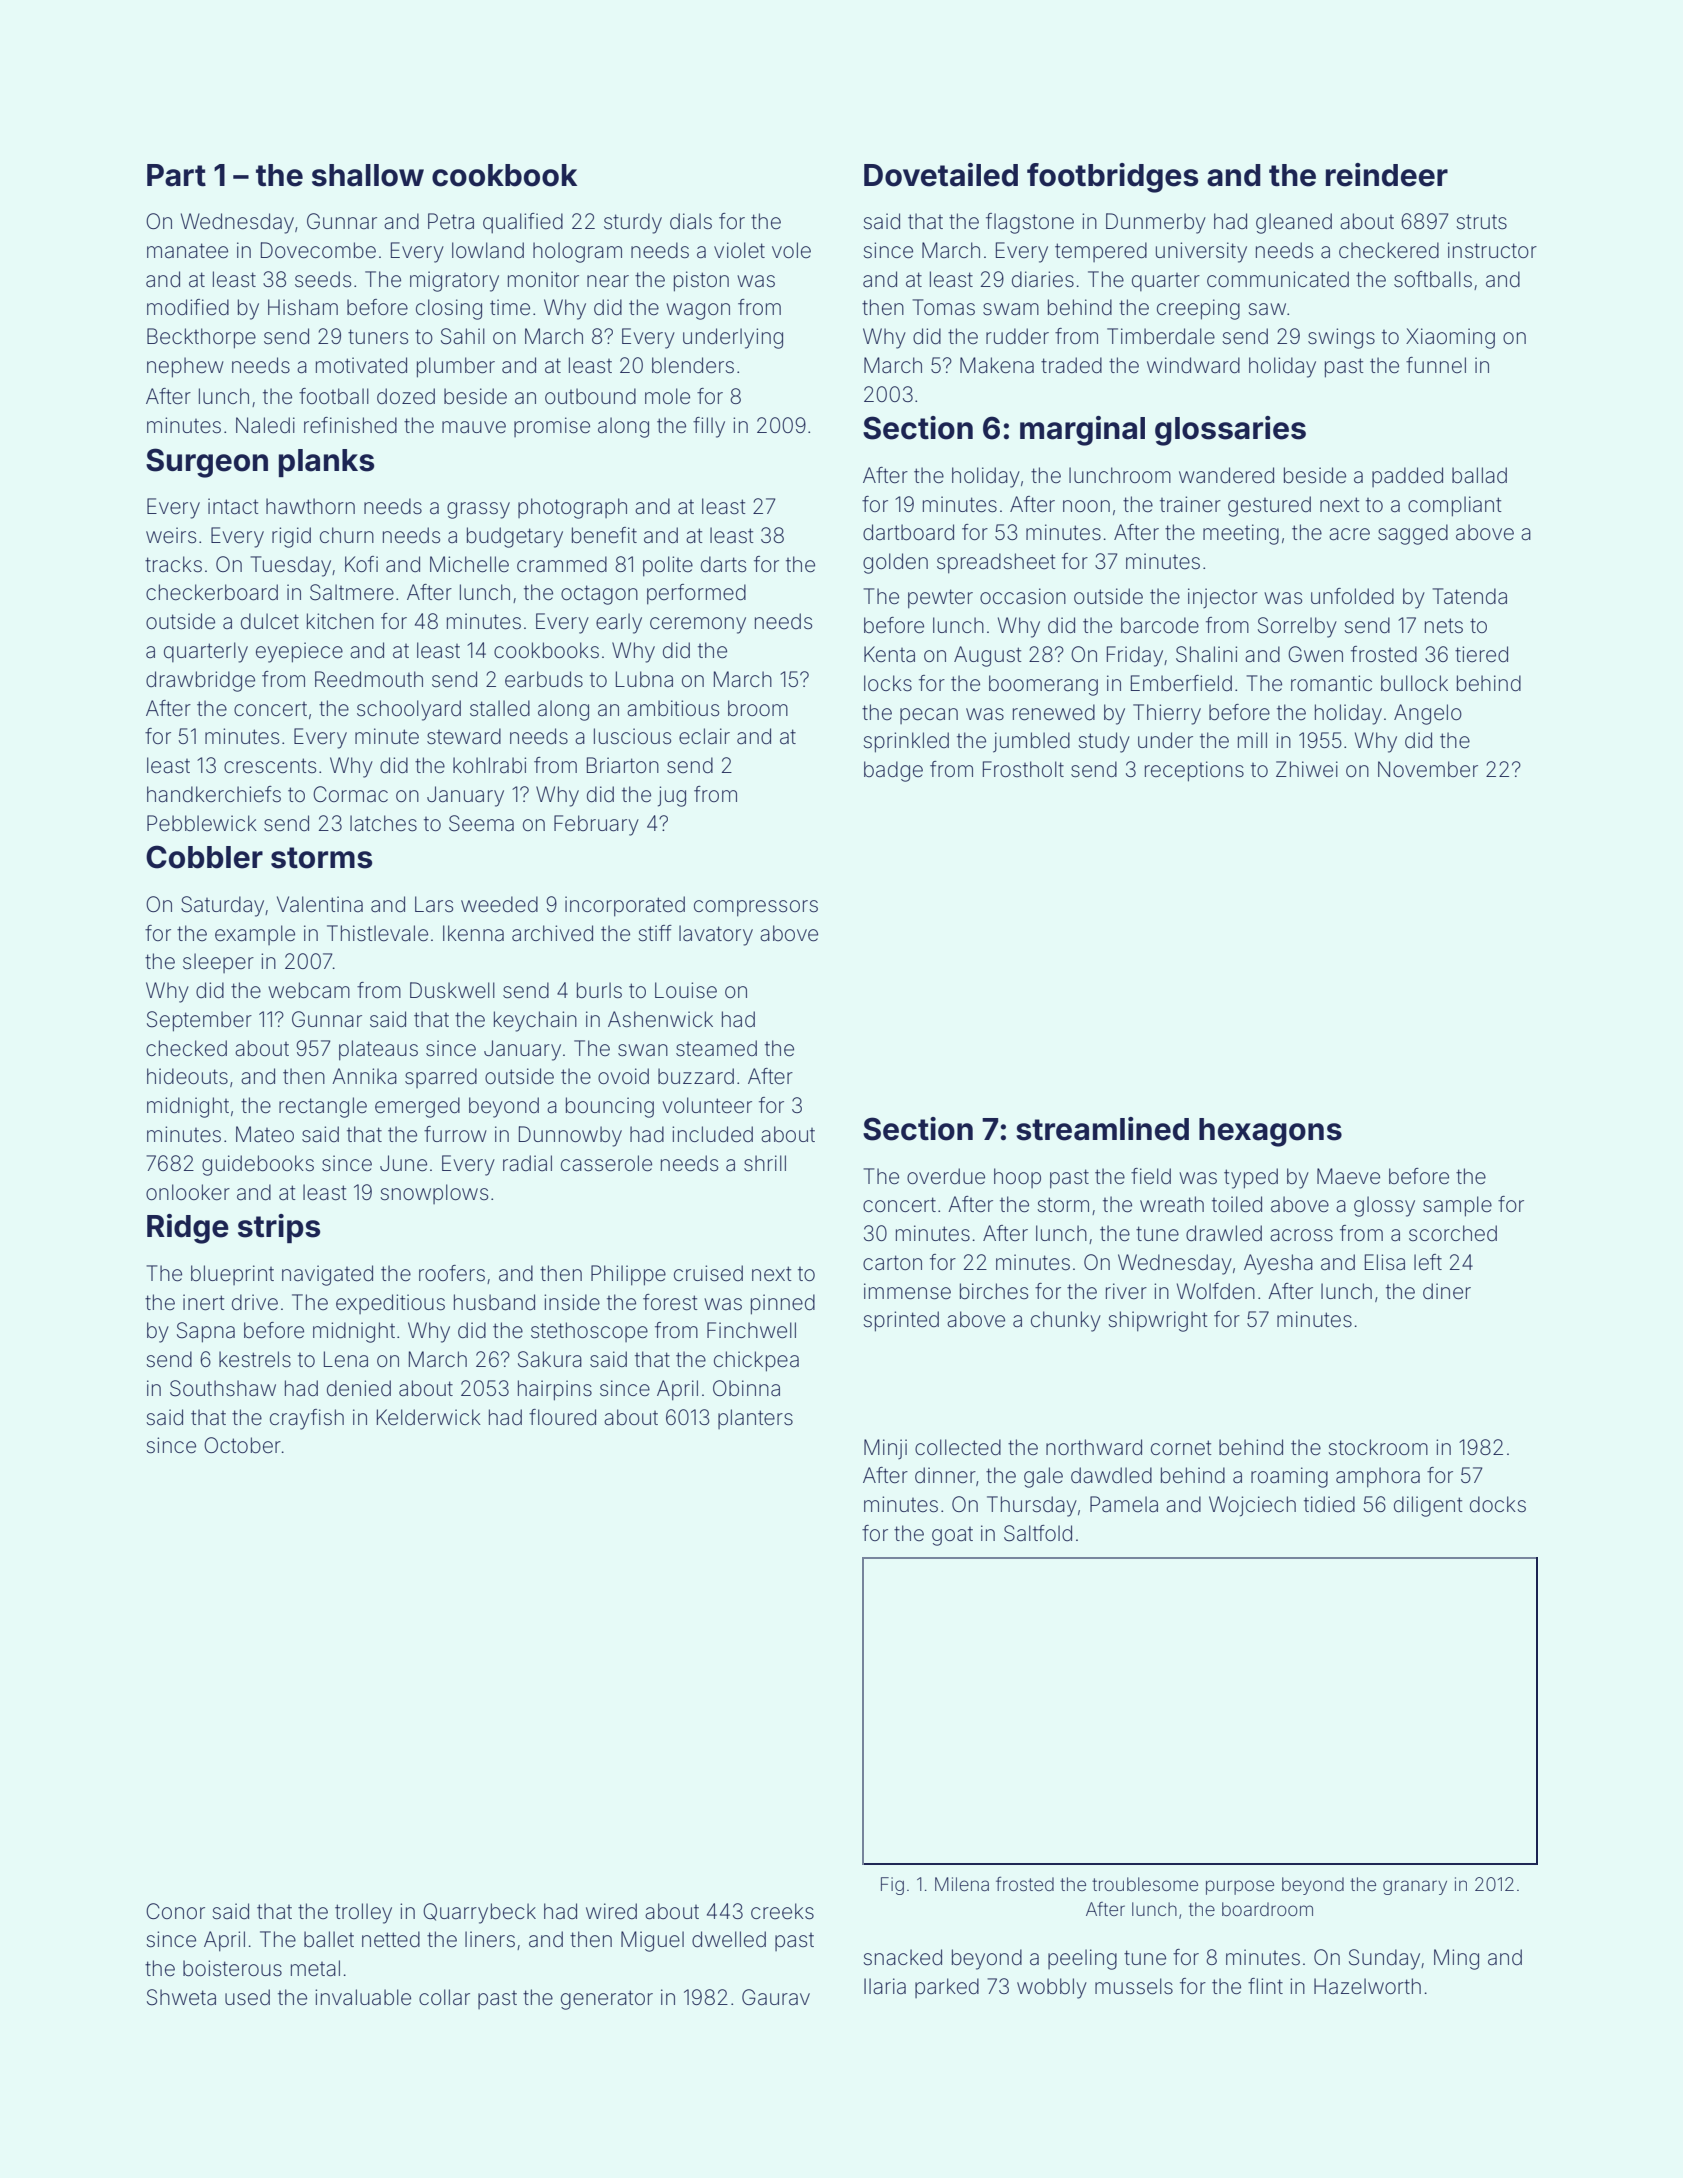  I want to click on reindeer, so click(1387, 175).
